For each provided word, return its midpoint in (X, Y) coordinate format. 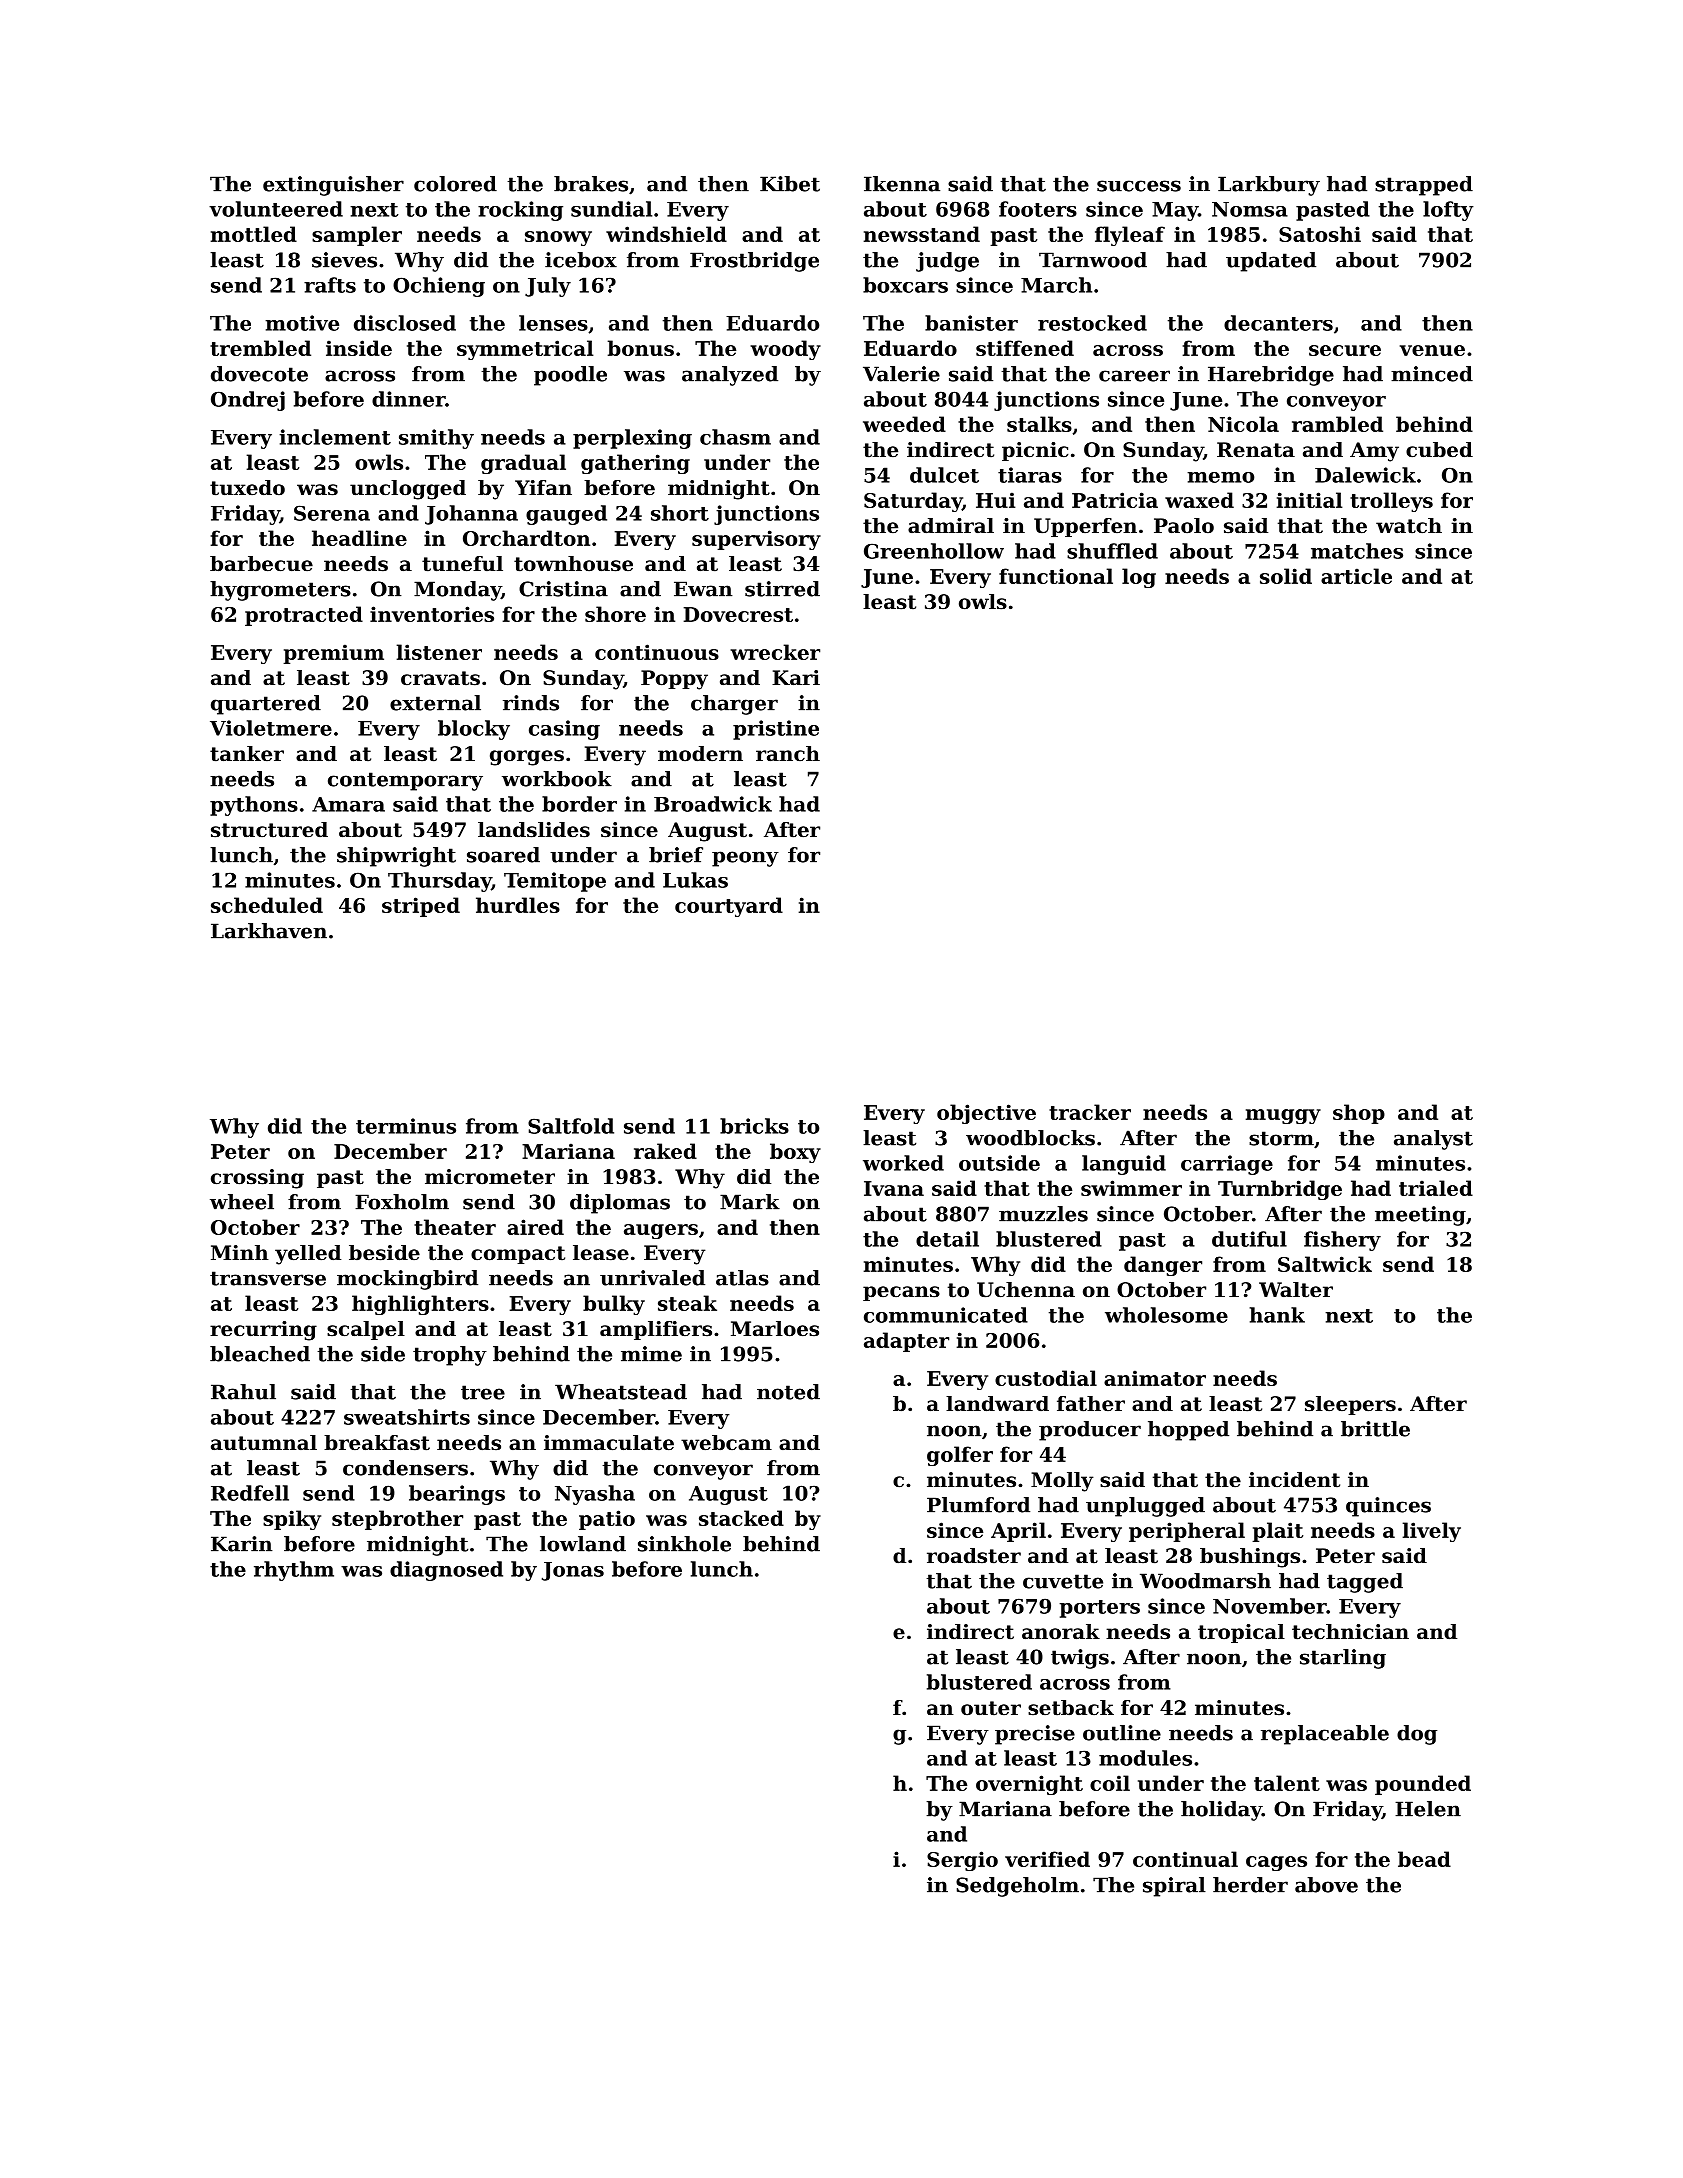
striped (421, 907)
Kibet (790, 184)
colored (455, 184)
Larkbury (1269, 186)
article (1356, 576)
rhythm (294, 1571)
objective (986, 1114)
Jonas (573, 1571)
